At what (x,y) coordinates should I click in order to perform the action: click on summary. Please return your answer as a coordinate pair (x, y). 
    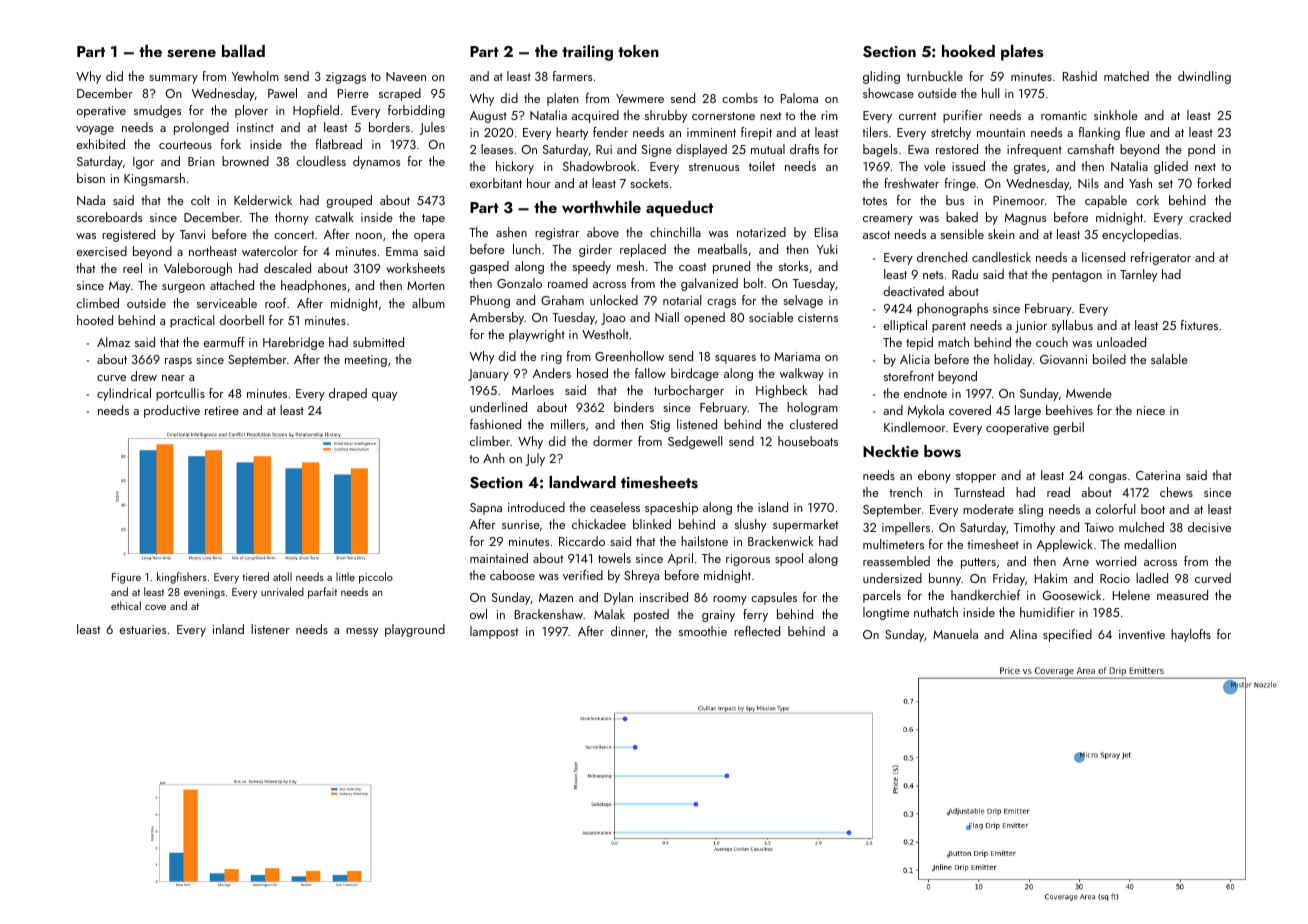
    Looking at the image, I should click on (173, 79).
